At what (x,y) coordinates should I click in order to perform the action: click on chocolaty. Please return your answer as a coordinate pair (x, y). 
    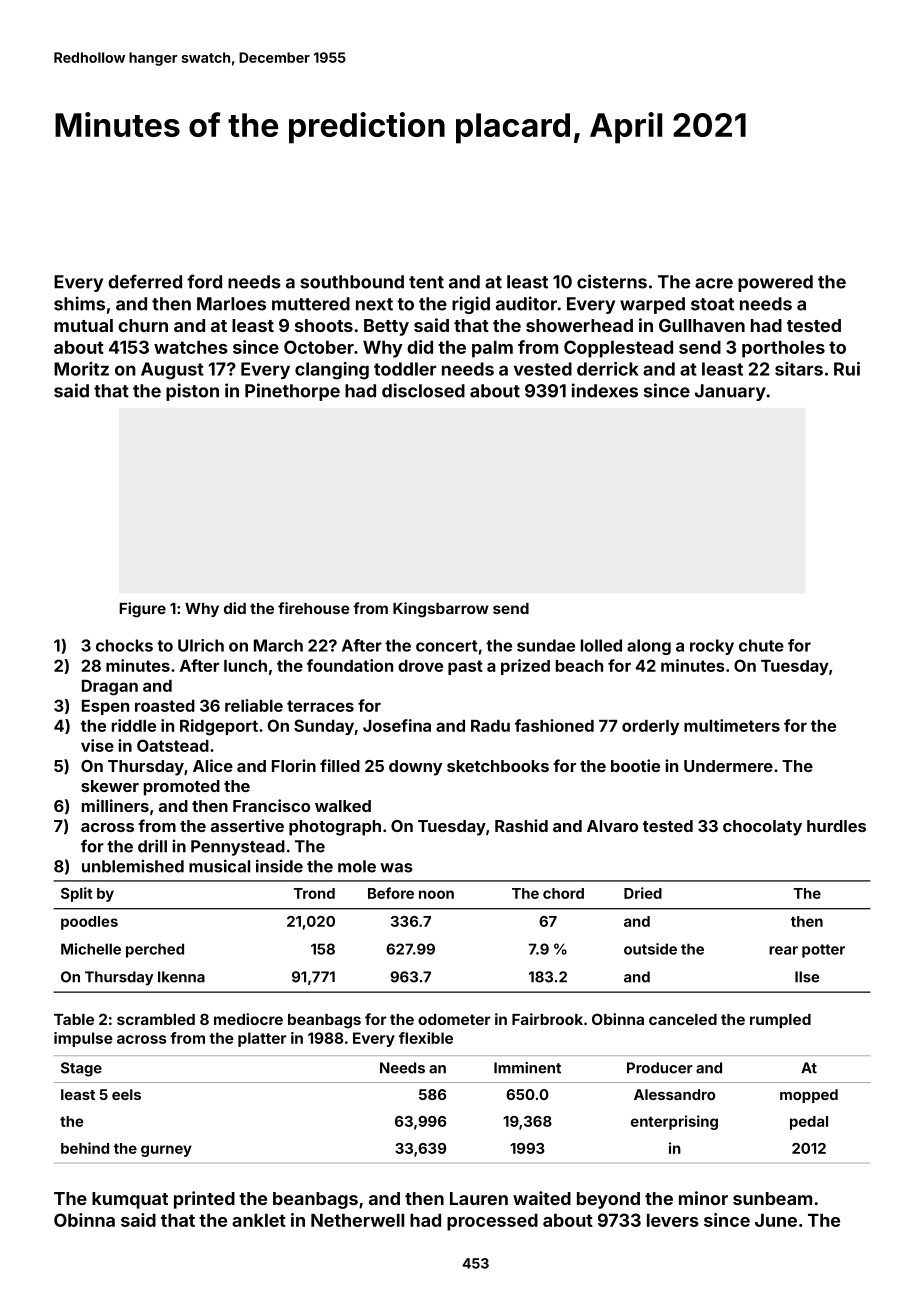
    Looking at the image, I should click on (762, 828).
